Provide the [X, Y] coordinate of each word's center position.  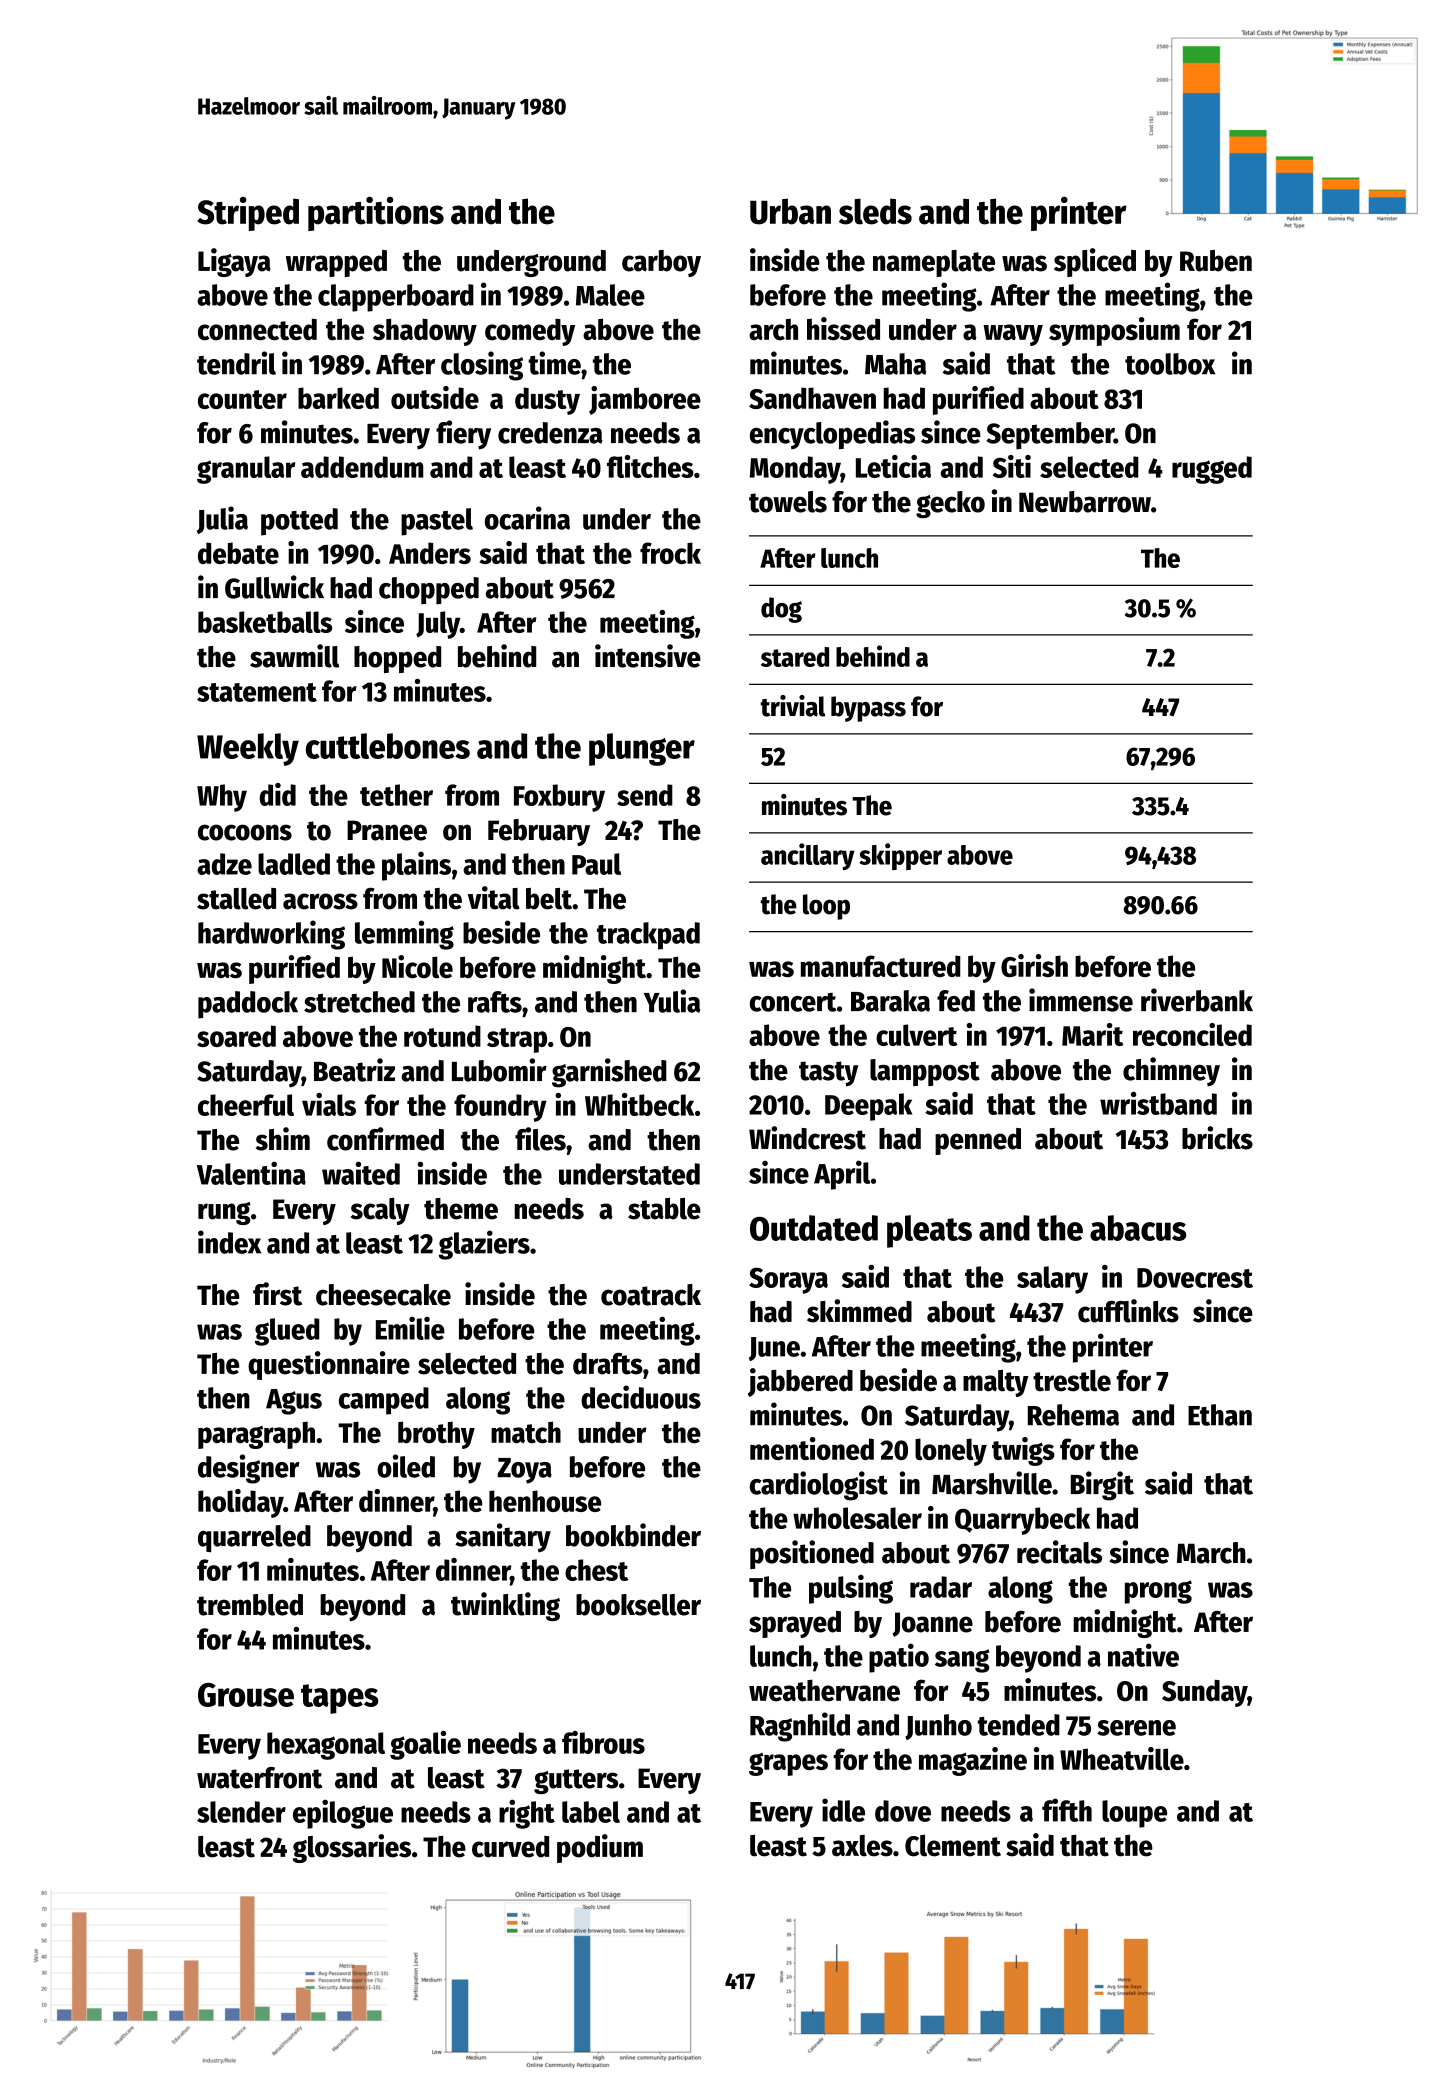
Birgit [1102, 1486]
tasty [829, 1073]
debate [238, 553]
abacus [1138, 1228]
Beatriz [354, 1070]
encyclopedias [832, 435]
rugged [1212, 470]
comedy [530, 332]
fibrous [603, 1742]
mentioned [812, 1448]
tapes [339, 1699]
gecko [950, 504]
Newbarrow [1085, 502]
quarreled [254, 1538]
